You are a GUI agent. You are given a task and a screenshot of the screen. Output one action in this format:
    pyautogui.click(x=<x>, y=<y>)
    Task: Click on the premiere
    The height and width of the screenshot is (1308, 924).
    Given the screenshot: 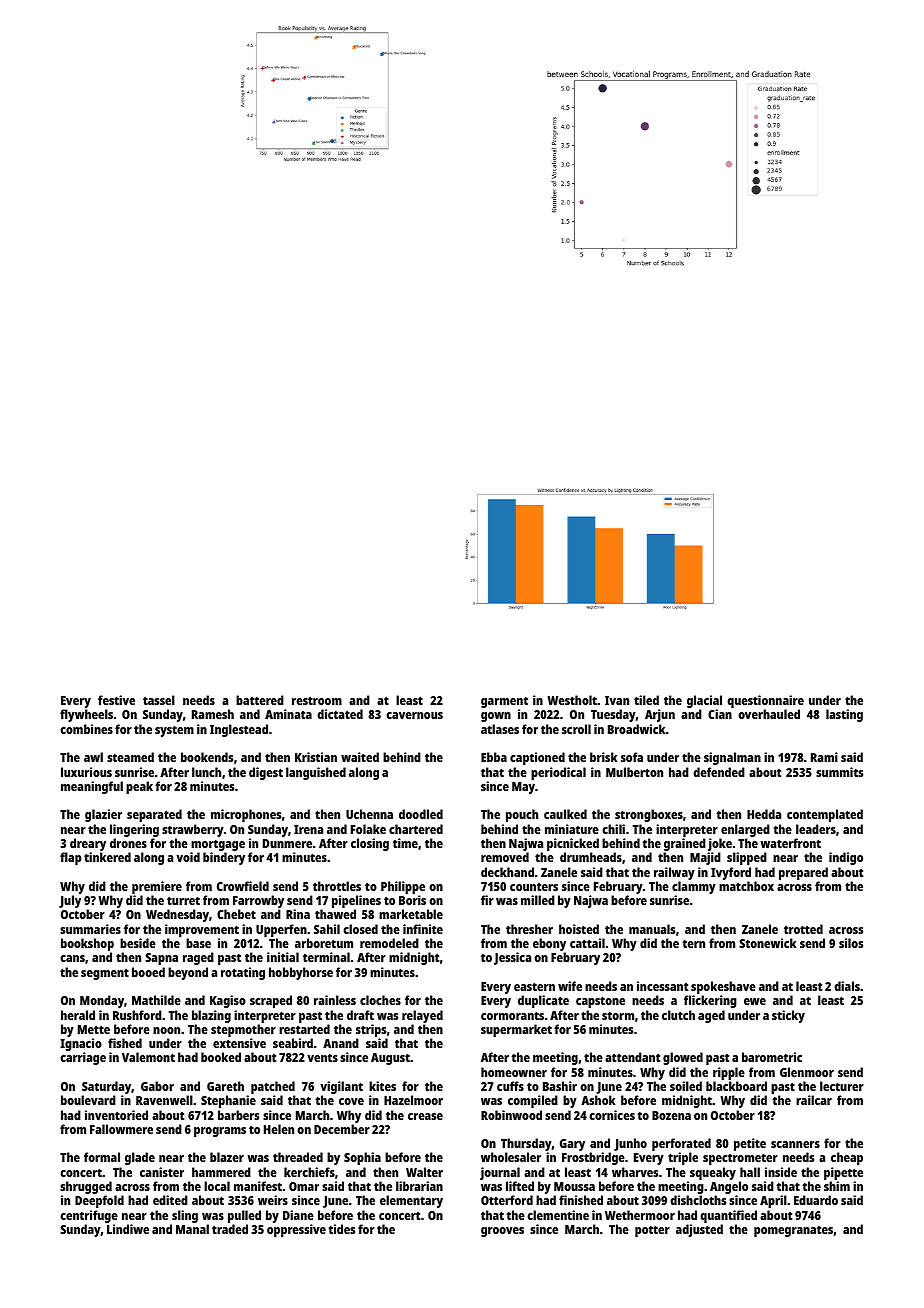 What is the action you would take?
    pyautogui.click(x=157, y=887)
